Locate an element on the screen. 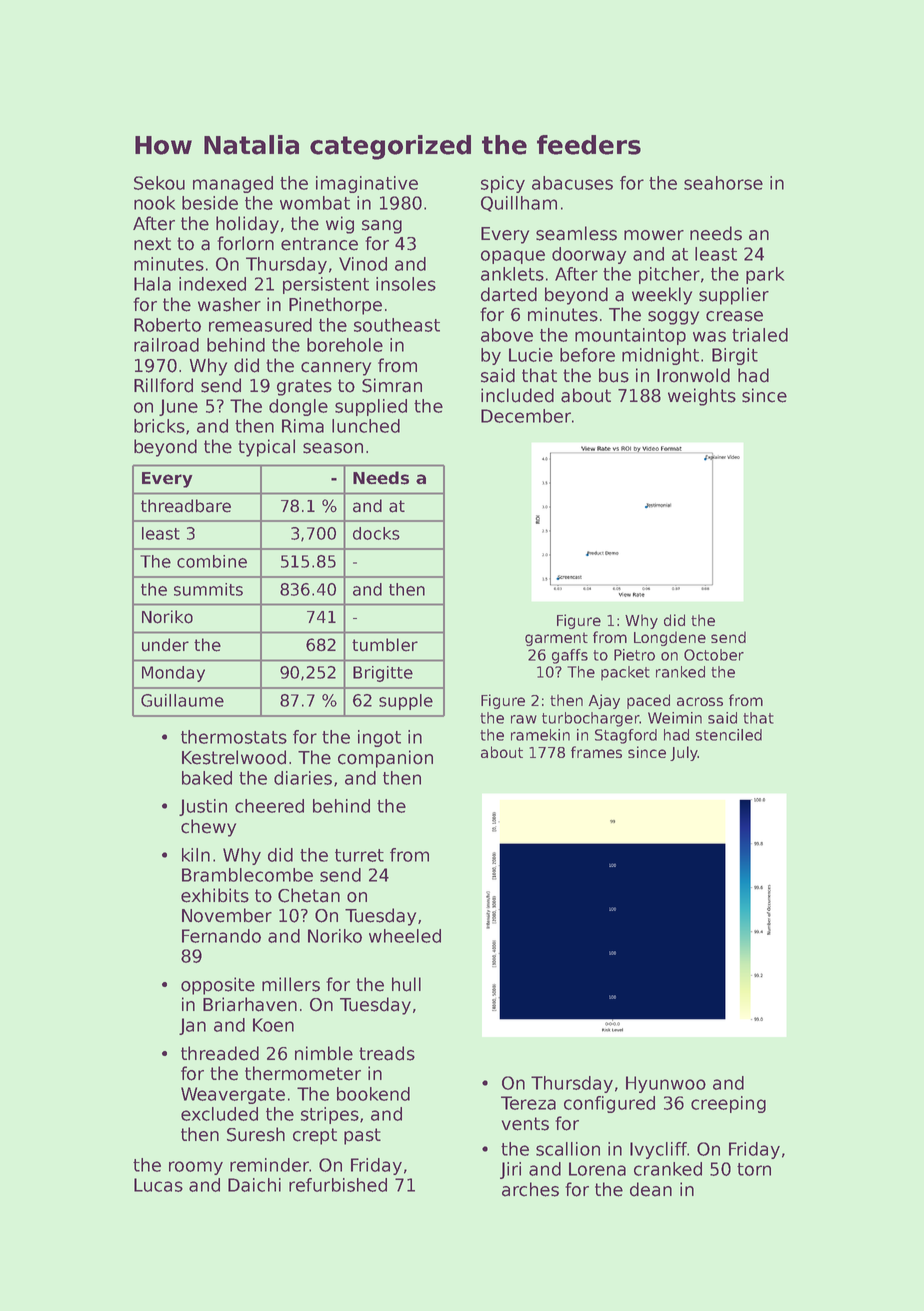  Ironwold is located at coordinates (693, 375).
